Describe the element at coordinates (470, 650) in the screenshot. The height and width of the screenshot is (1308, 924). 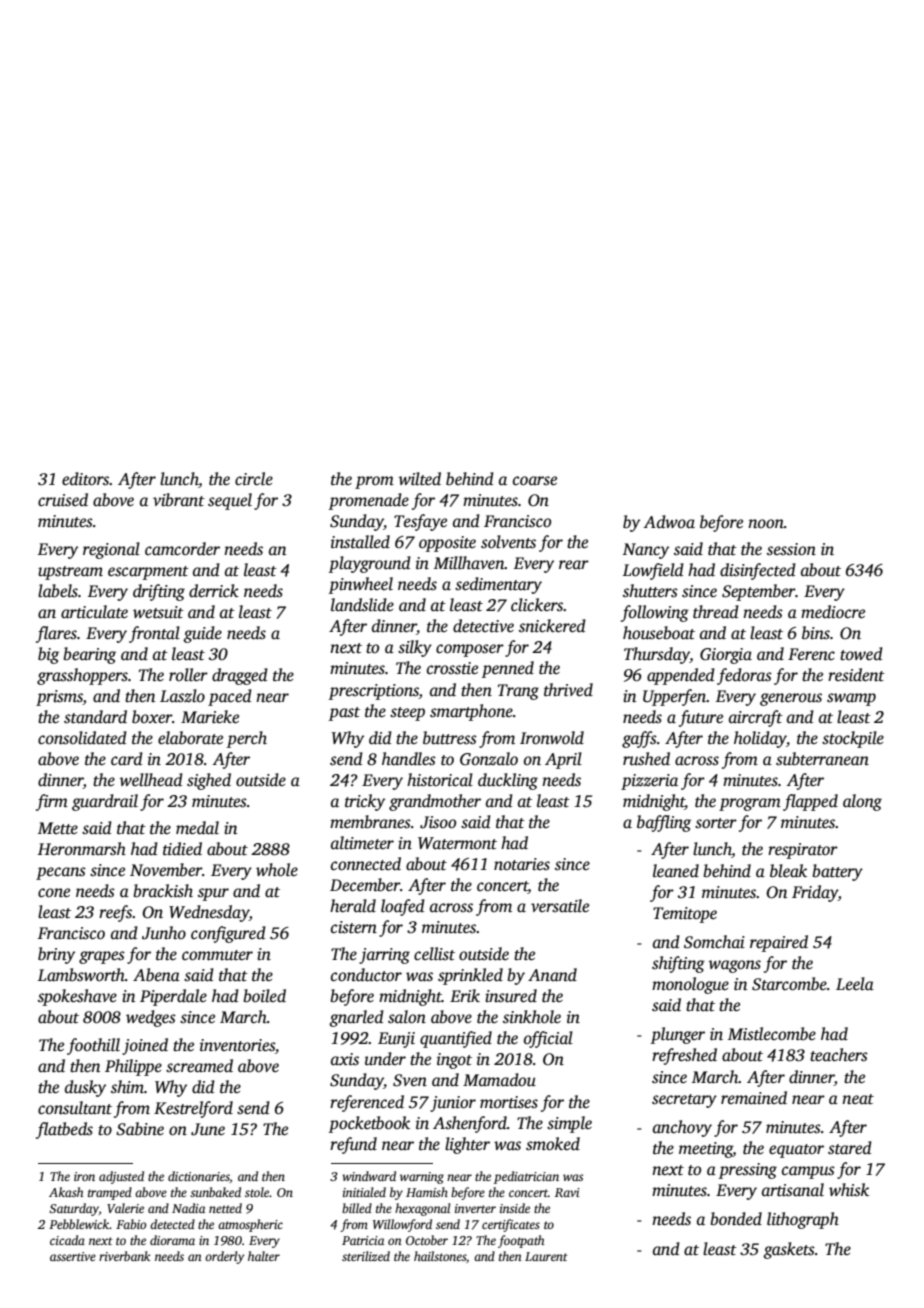
I see `composer` at that location.
